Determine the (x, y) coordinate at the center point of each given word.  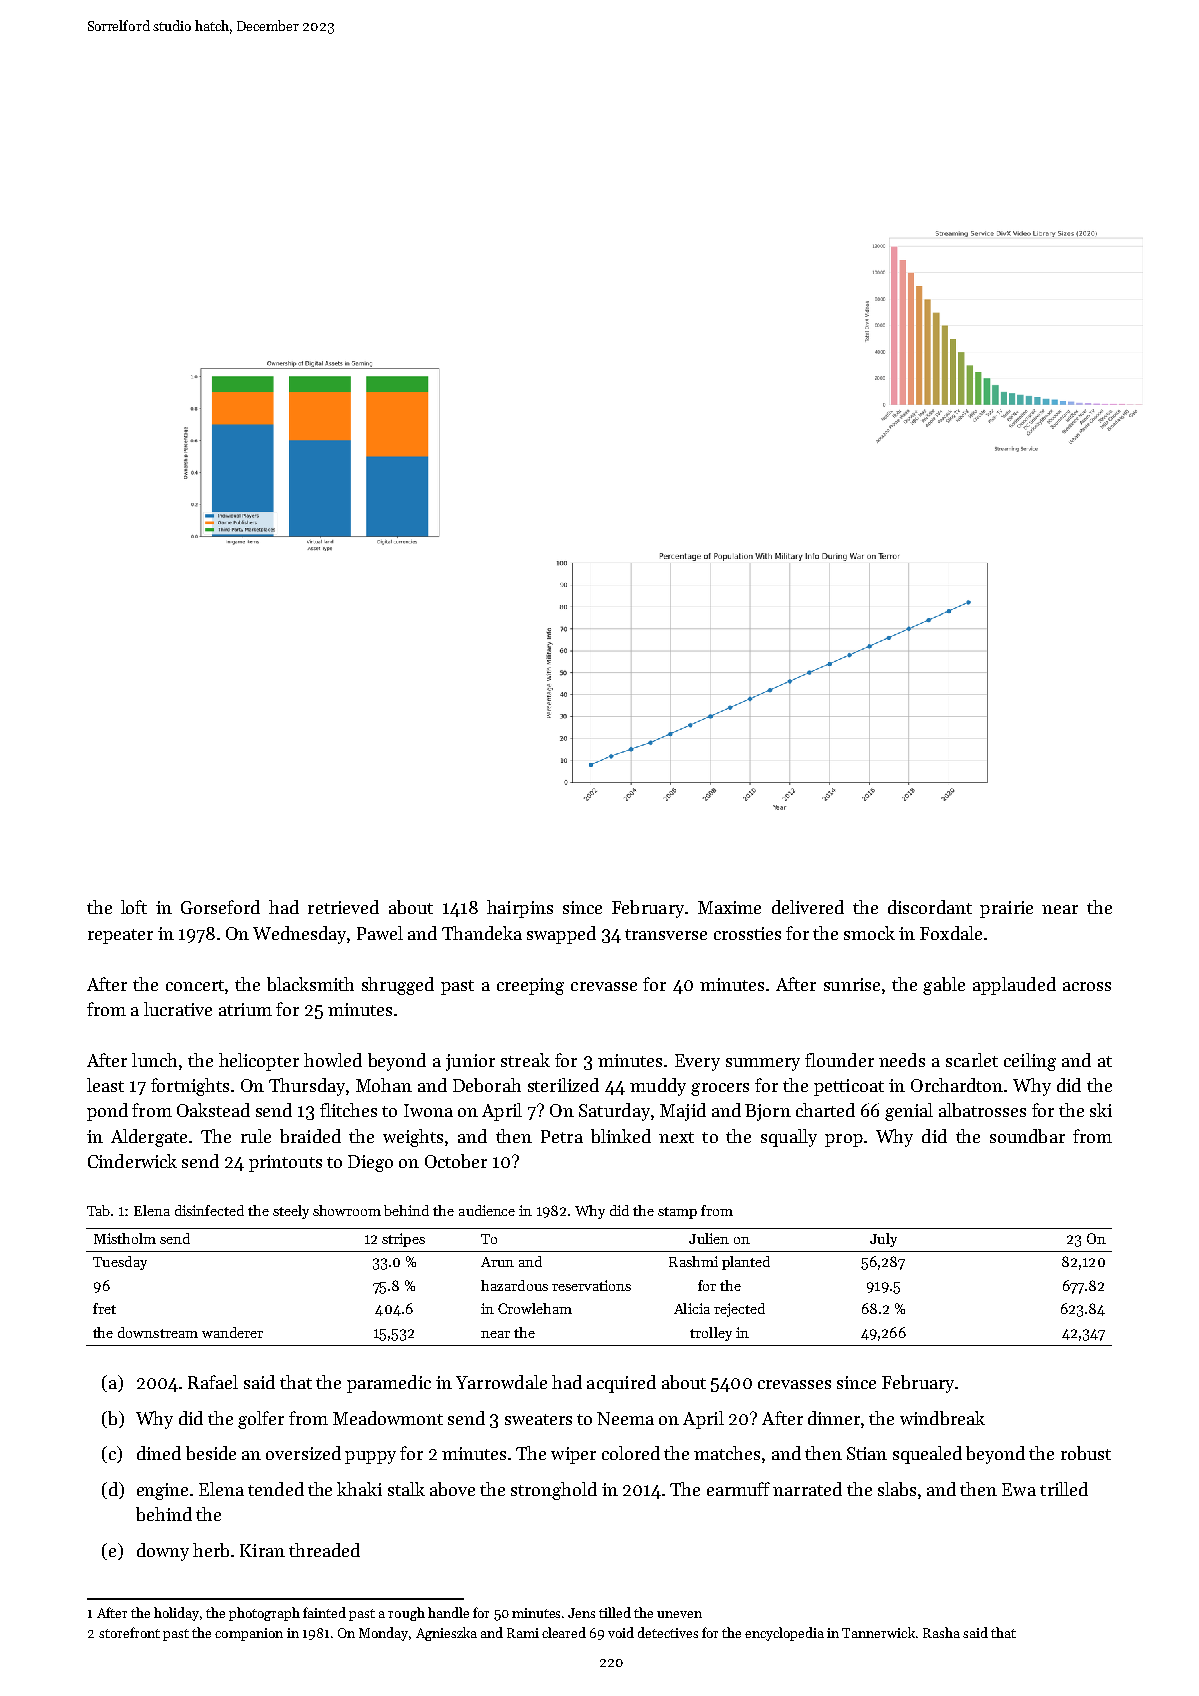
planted (746, 1263)
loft (134, 907)
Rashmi (693, 1261)
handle (448, 1612)
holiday (176, 1614)
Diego (370, 1163)
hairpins (520, 909)
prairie (1006, 909)
